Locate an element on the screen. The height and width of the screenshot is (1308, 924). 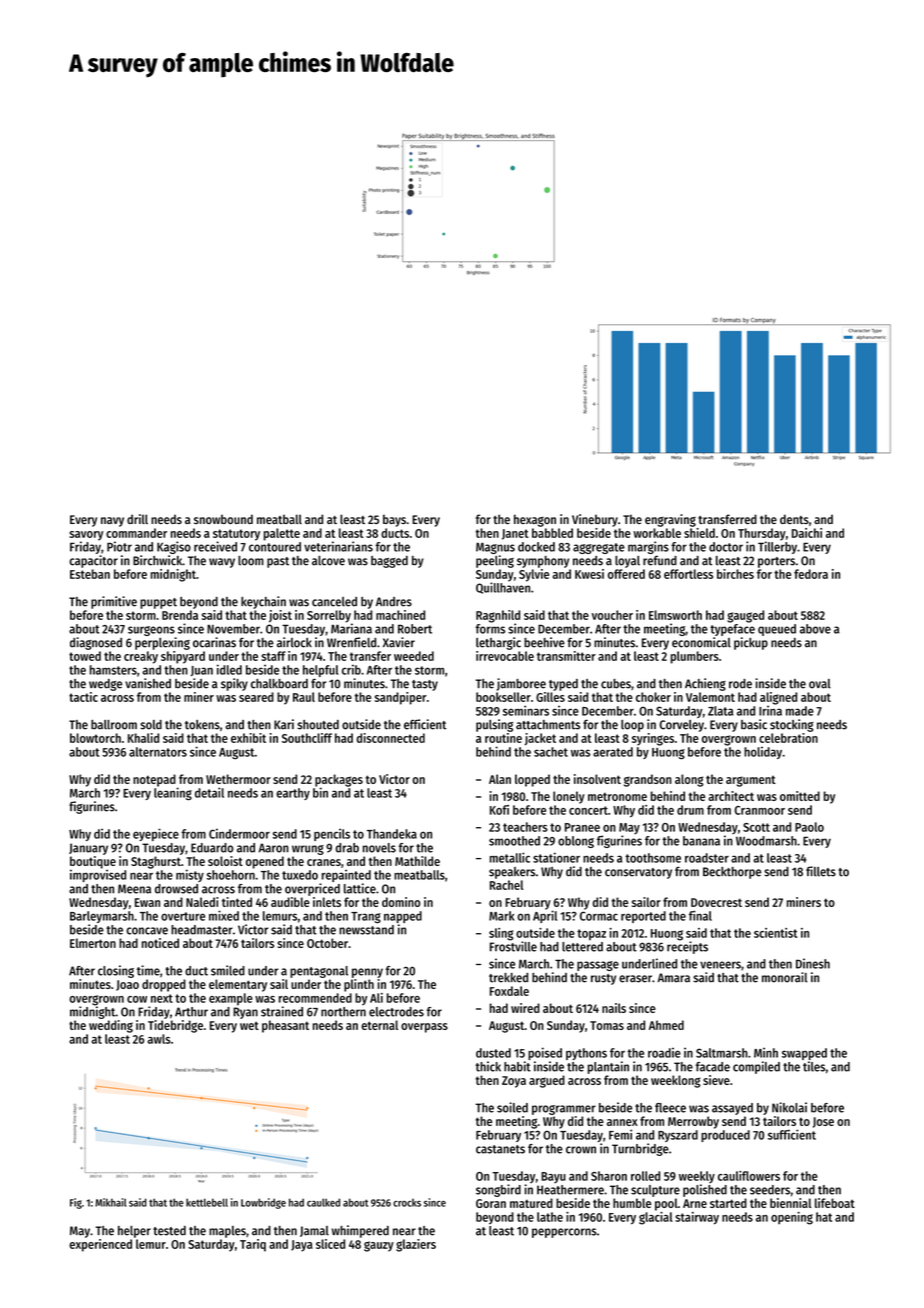
fillets is located at coordinates (821, 871).
